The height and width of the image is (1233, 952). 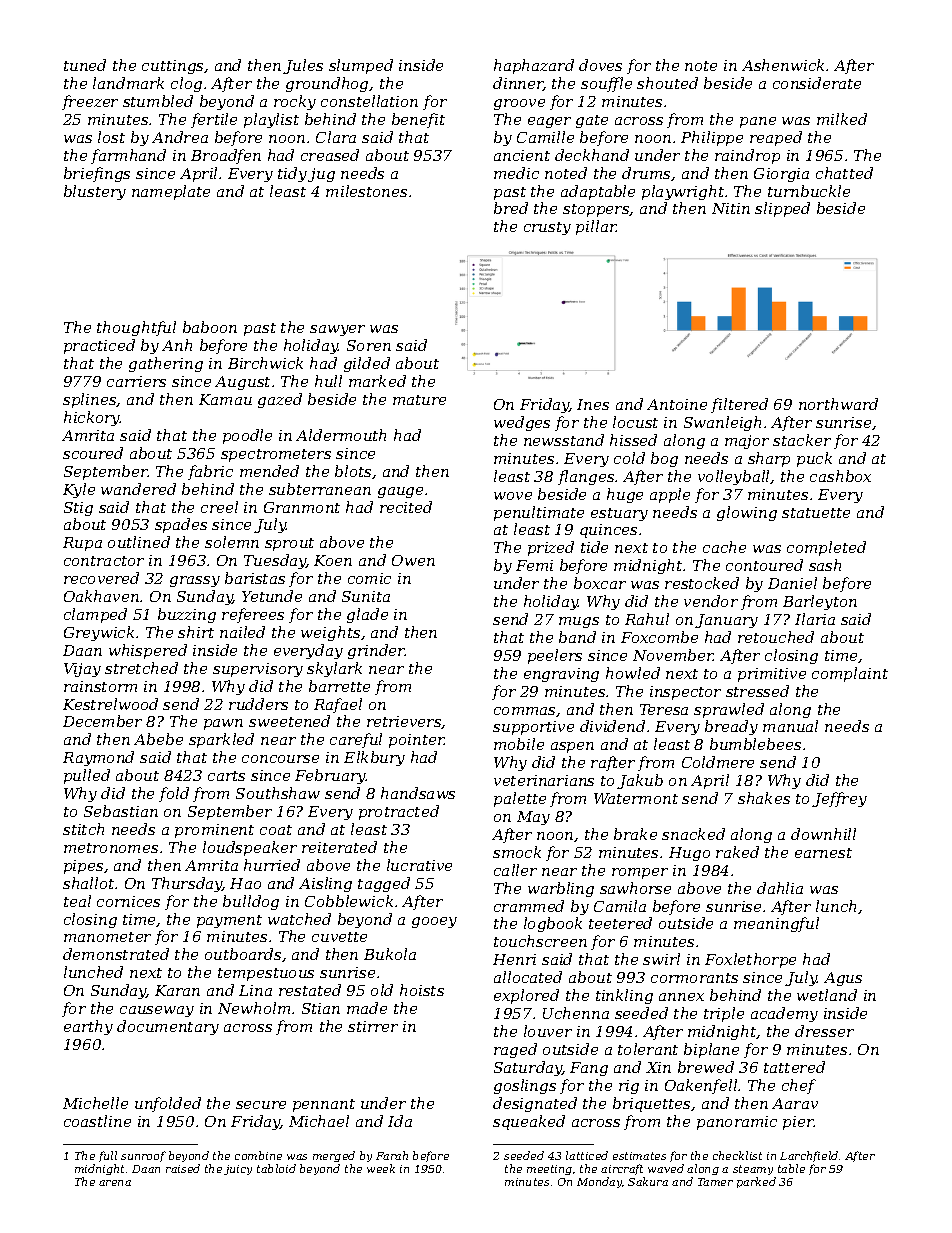 I want to click on mugs, so click(x=579, y=622).
